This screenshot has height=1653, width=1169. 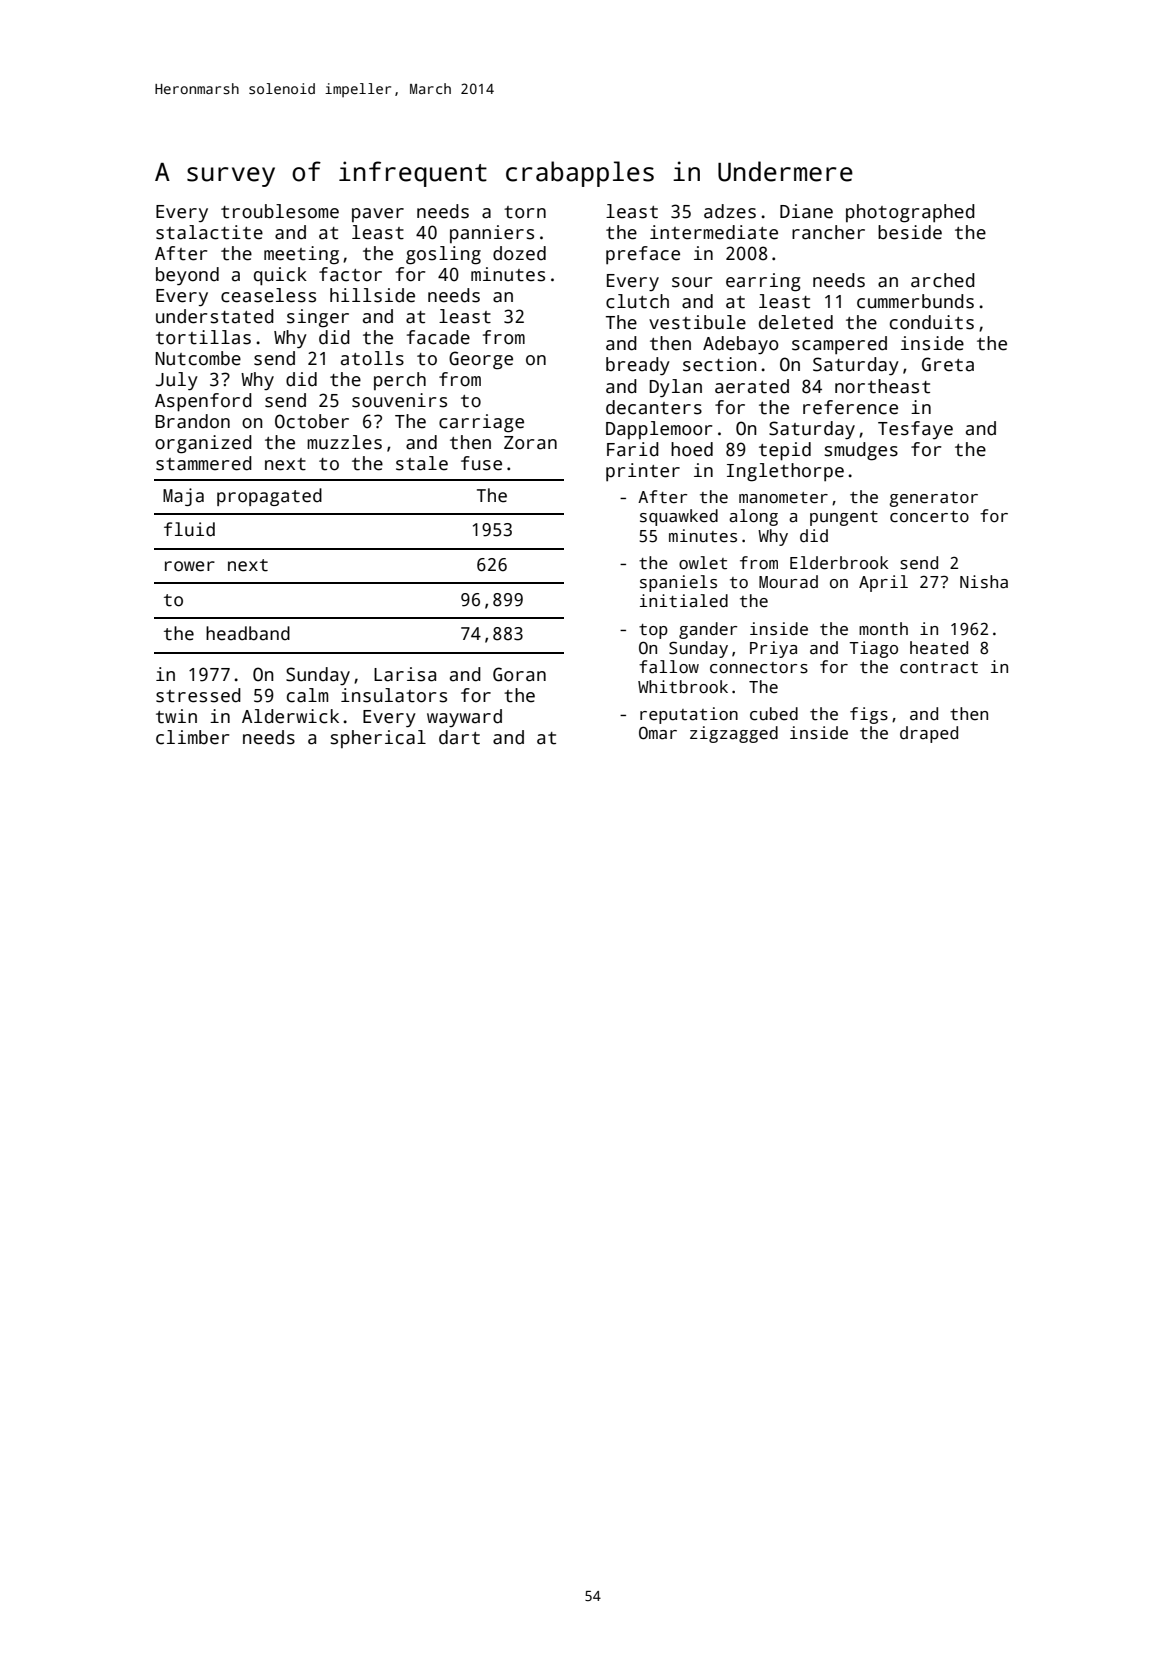 I want to click on Alderwick, so click(x=290, y=716).
